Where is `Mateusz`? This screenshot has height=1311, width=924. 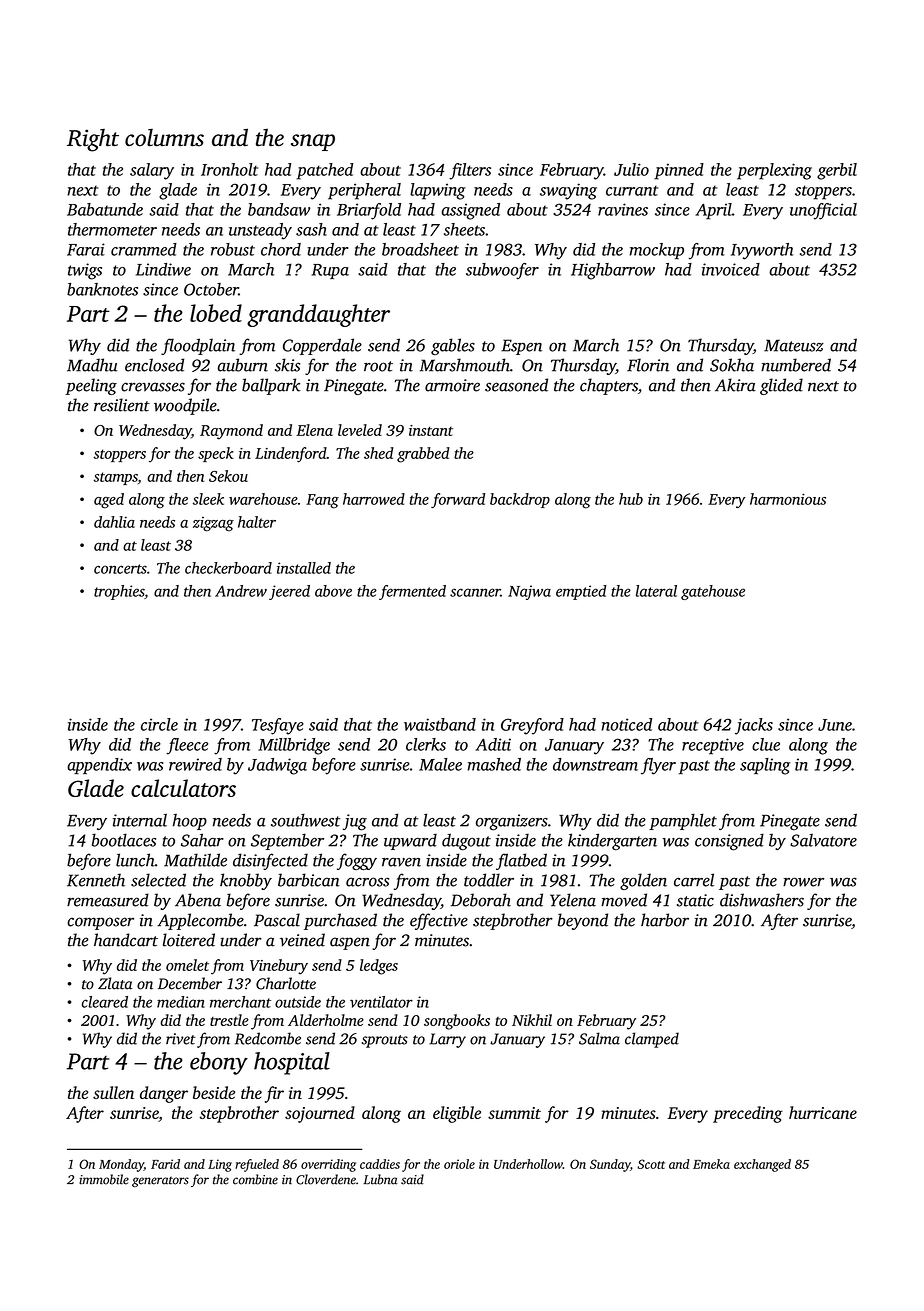 Mateusz is located at coordinates (794, 345).
